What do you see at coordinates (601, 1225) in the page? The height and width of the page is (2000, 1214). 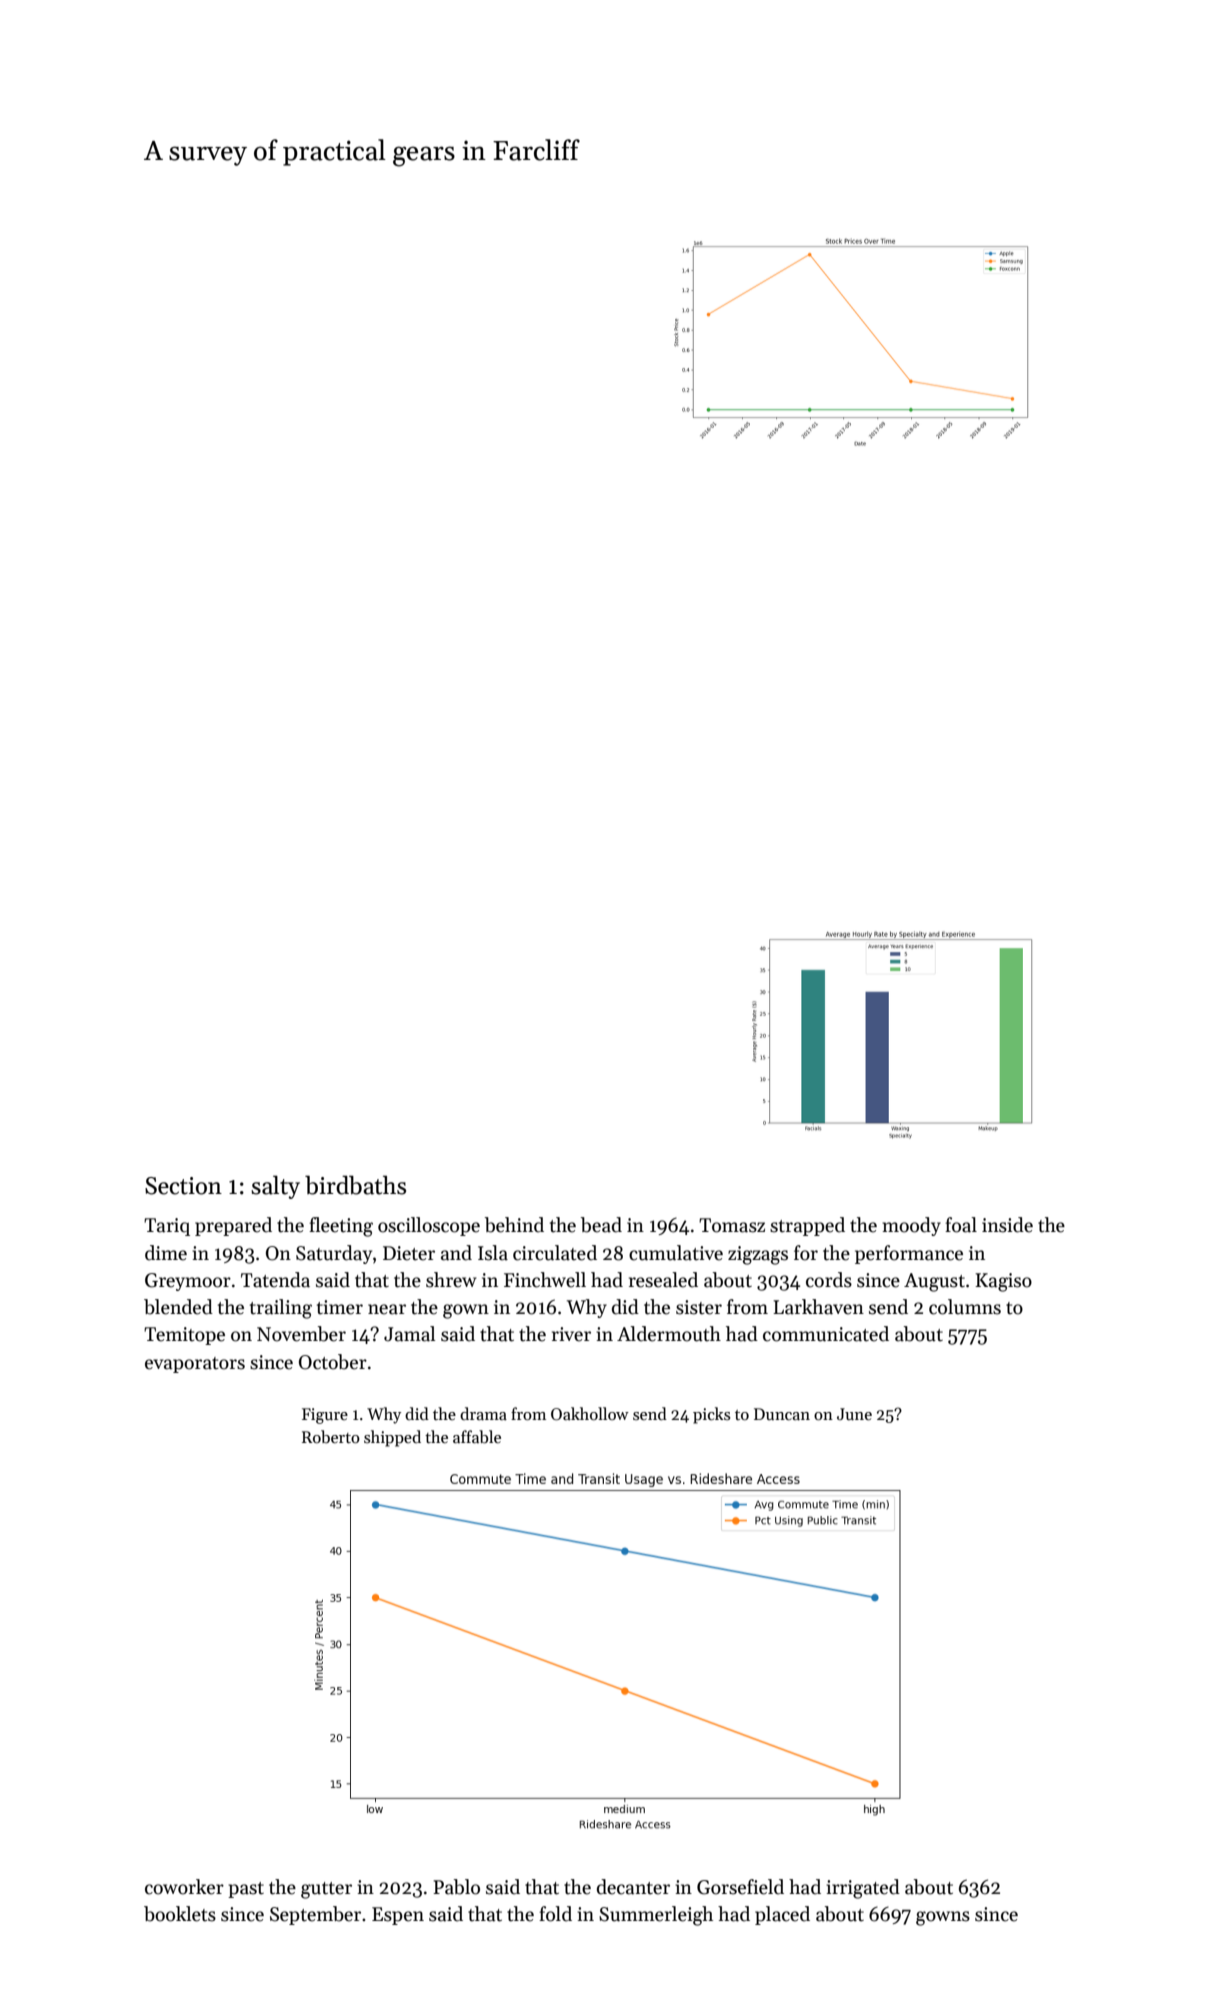 I see `bead` at bounding box center [601, 1225].
